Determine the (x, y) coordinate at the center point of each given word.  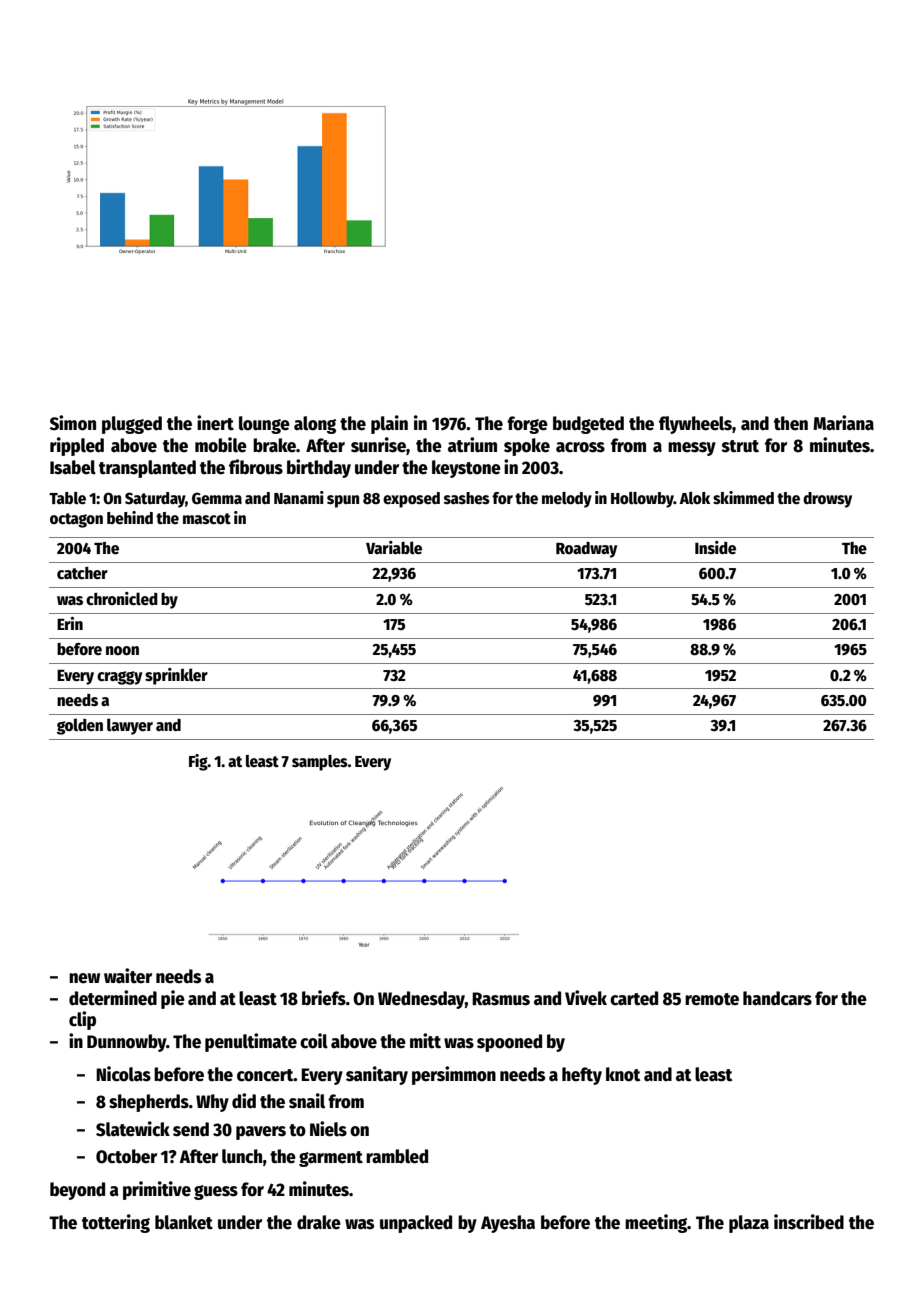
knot (623, 1074)
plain (389, 424)
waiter (128, 976)
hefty (582, 1076)
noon (122, 650)
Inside (715, 548)
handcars (777, 998)
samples (320, 763)
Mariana (843, 423)
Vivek (586, 998)
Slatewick (133, 1129)
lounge (264, 425)
